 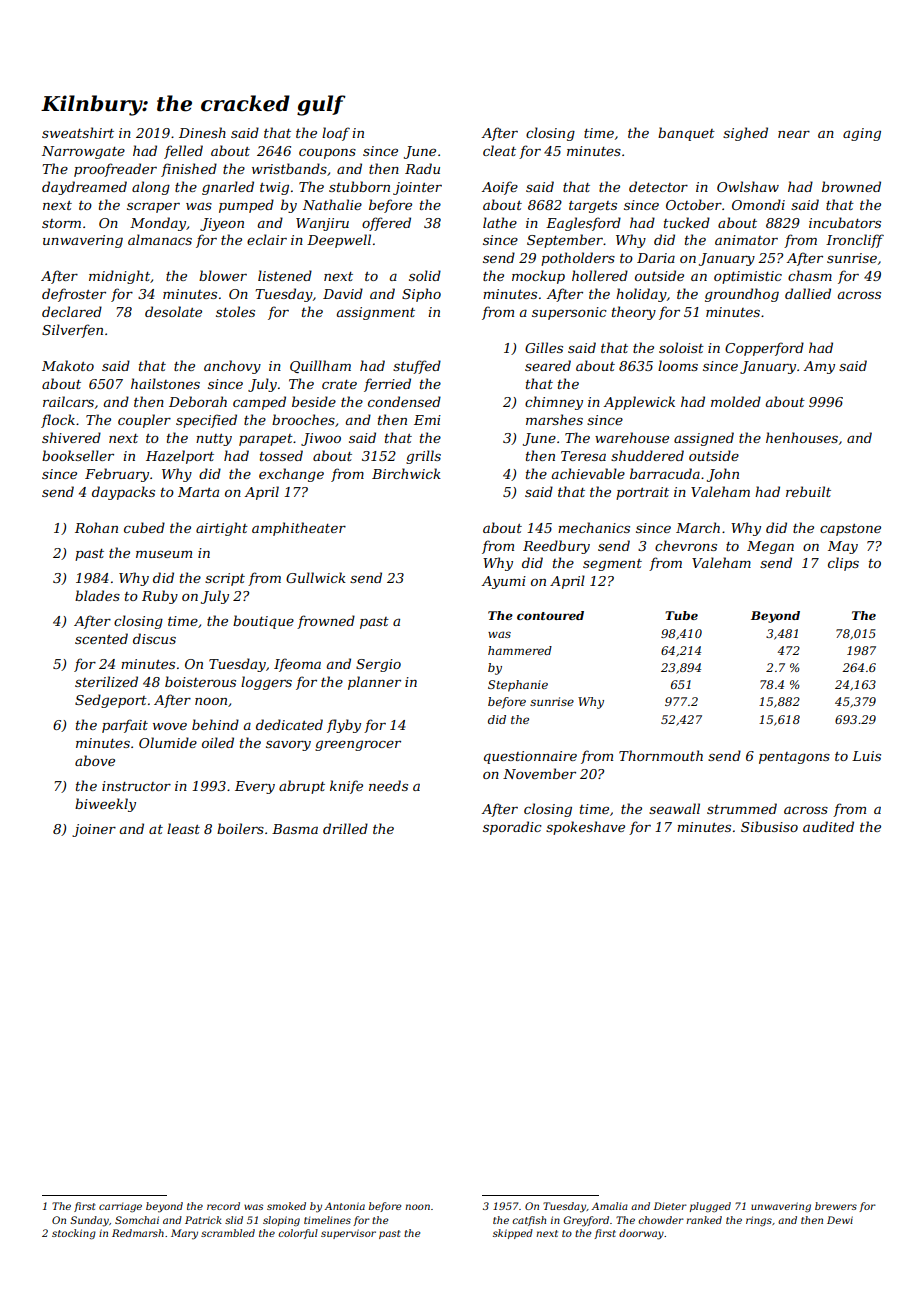 What do you see at coordinates (120, 1207) in the screenshot?
I see `carriage` at bounding box center [120, 1207].
